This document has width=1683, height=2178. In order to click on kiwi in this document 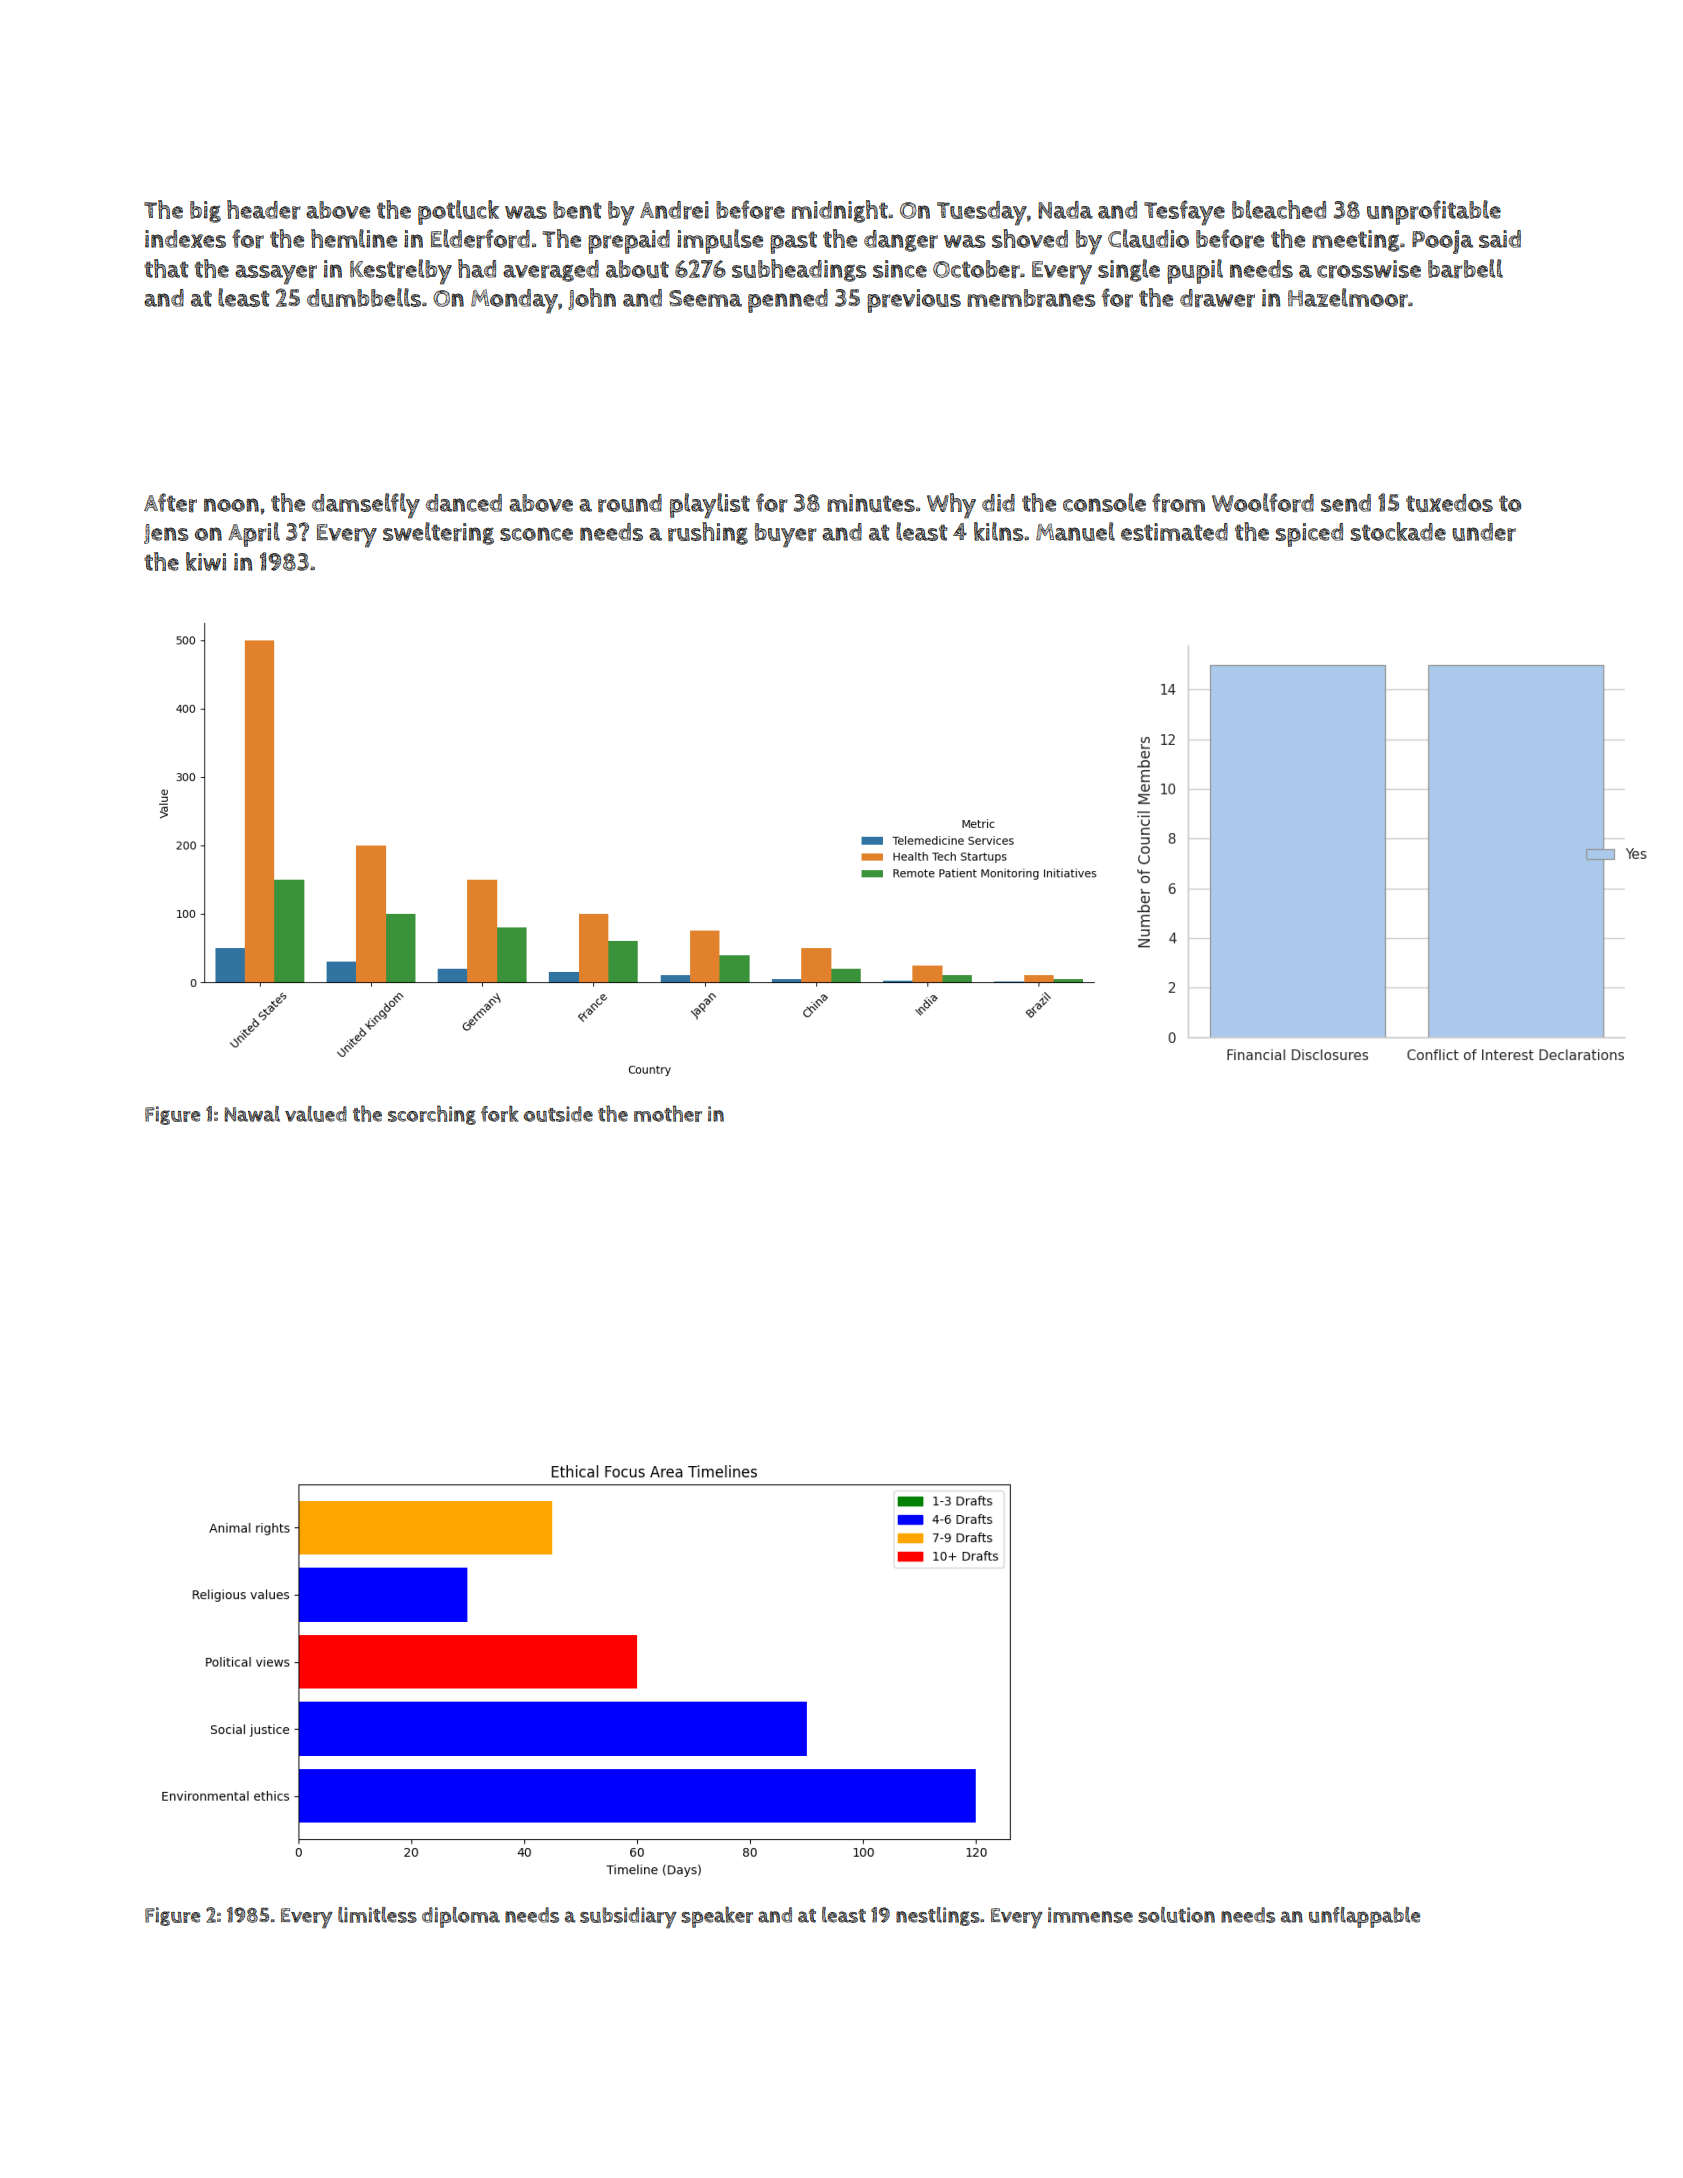, I will do `click(206, 561)`.
